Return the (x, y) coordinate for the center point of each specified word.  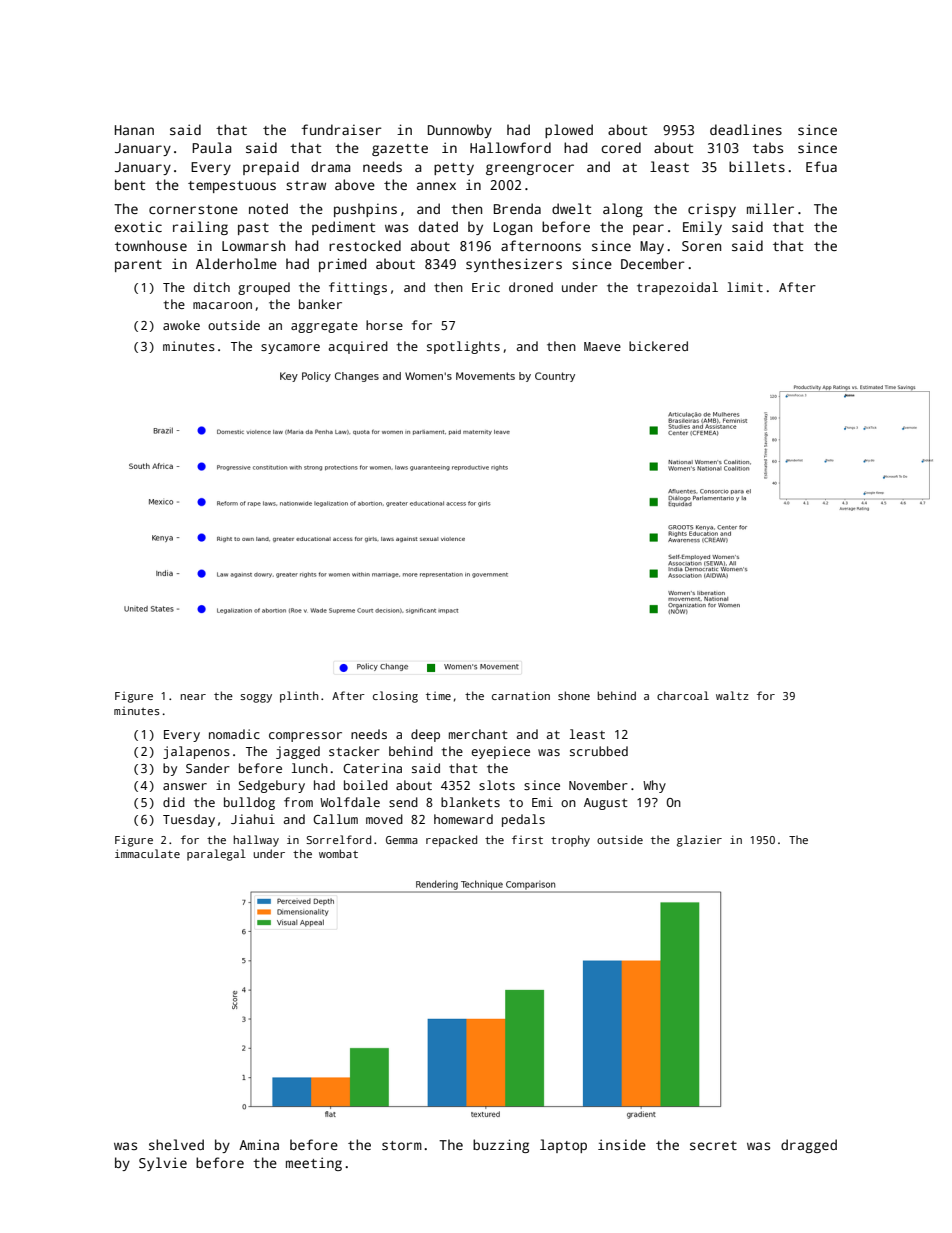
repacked (451, 841)
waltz (732, 695)
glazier (699, 841)
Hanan (134, 130)
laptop (563, 1146)
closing (395, 697)
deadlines (746, 129)
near (193, 697)
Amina (259, 1144)
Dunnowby (460, 131)
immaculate (147, 853)
